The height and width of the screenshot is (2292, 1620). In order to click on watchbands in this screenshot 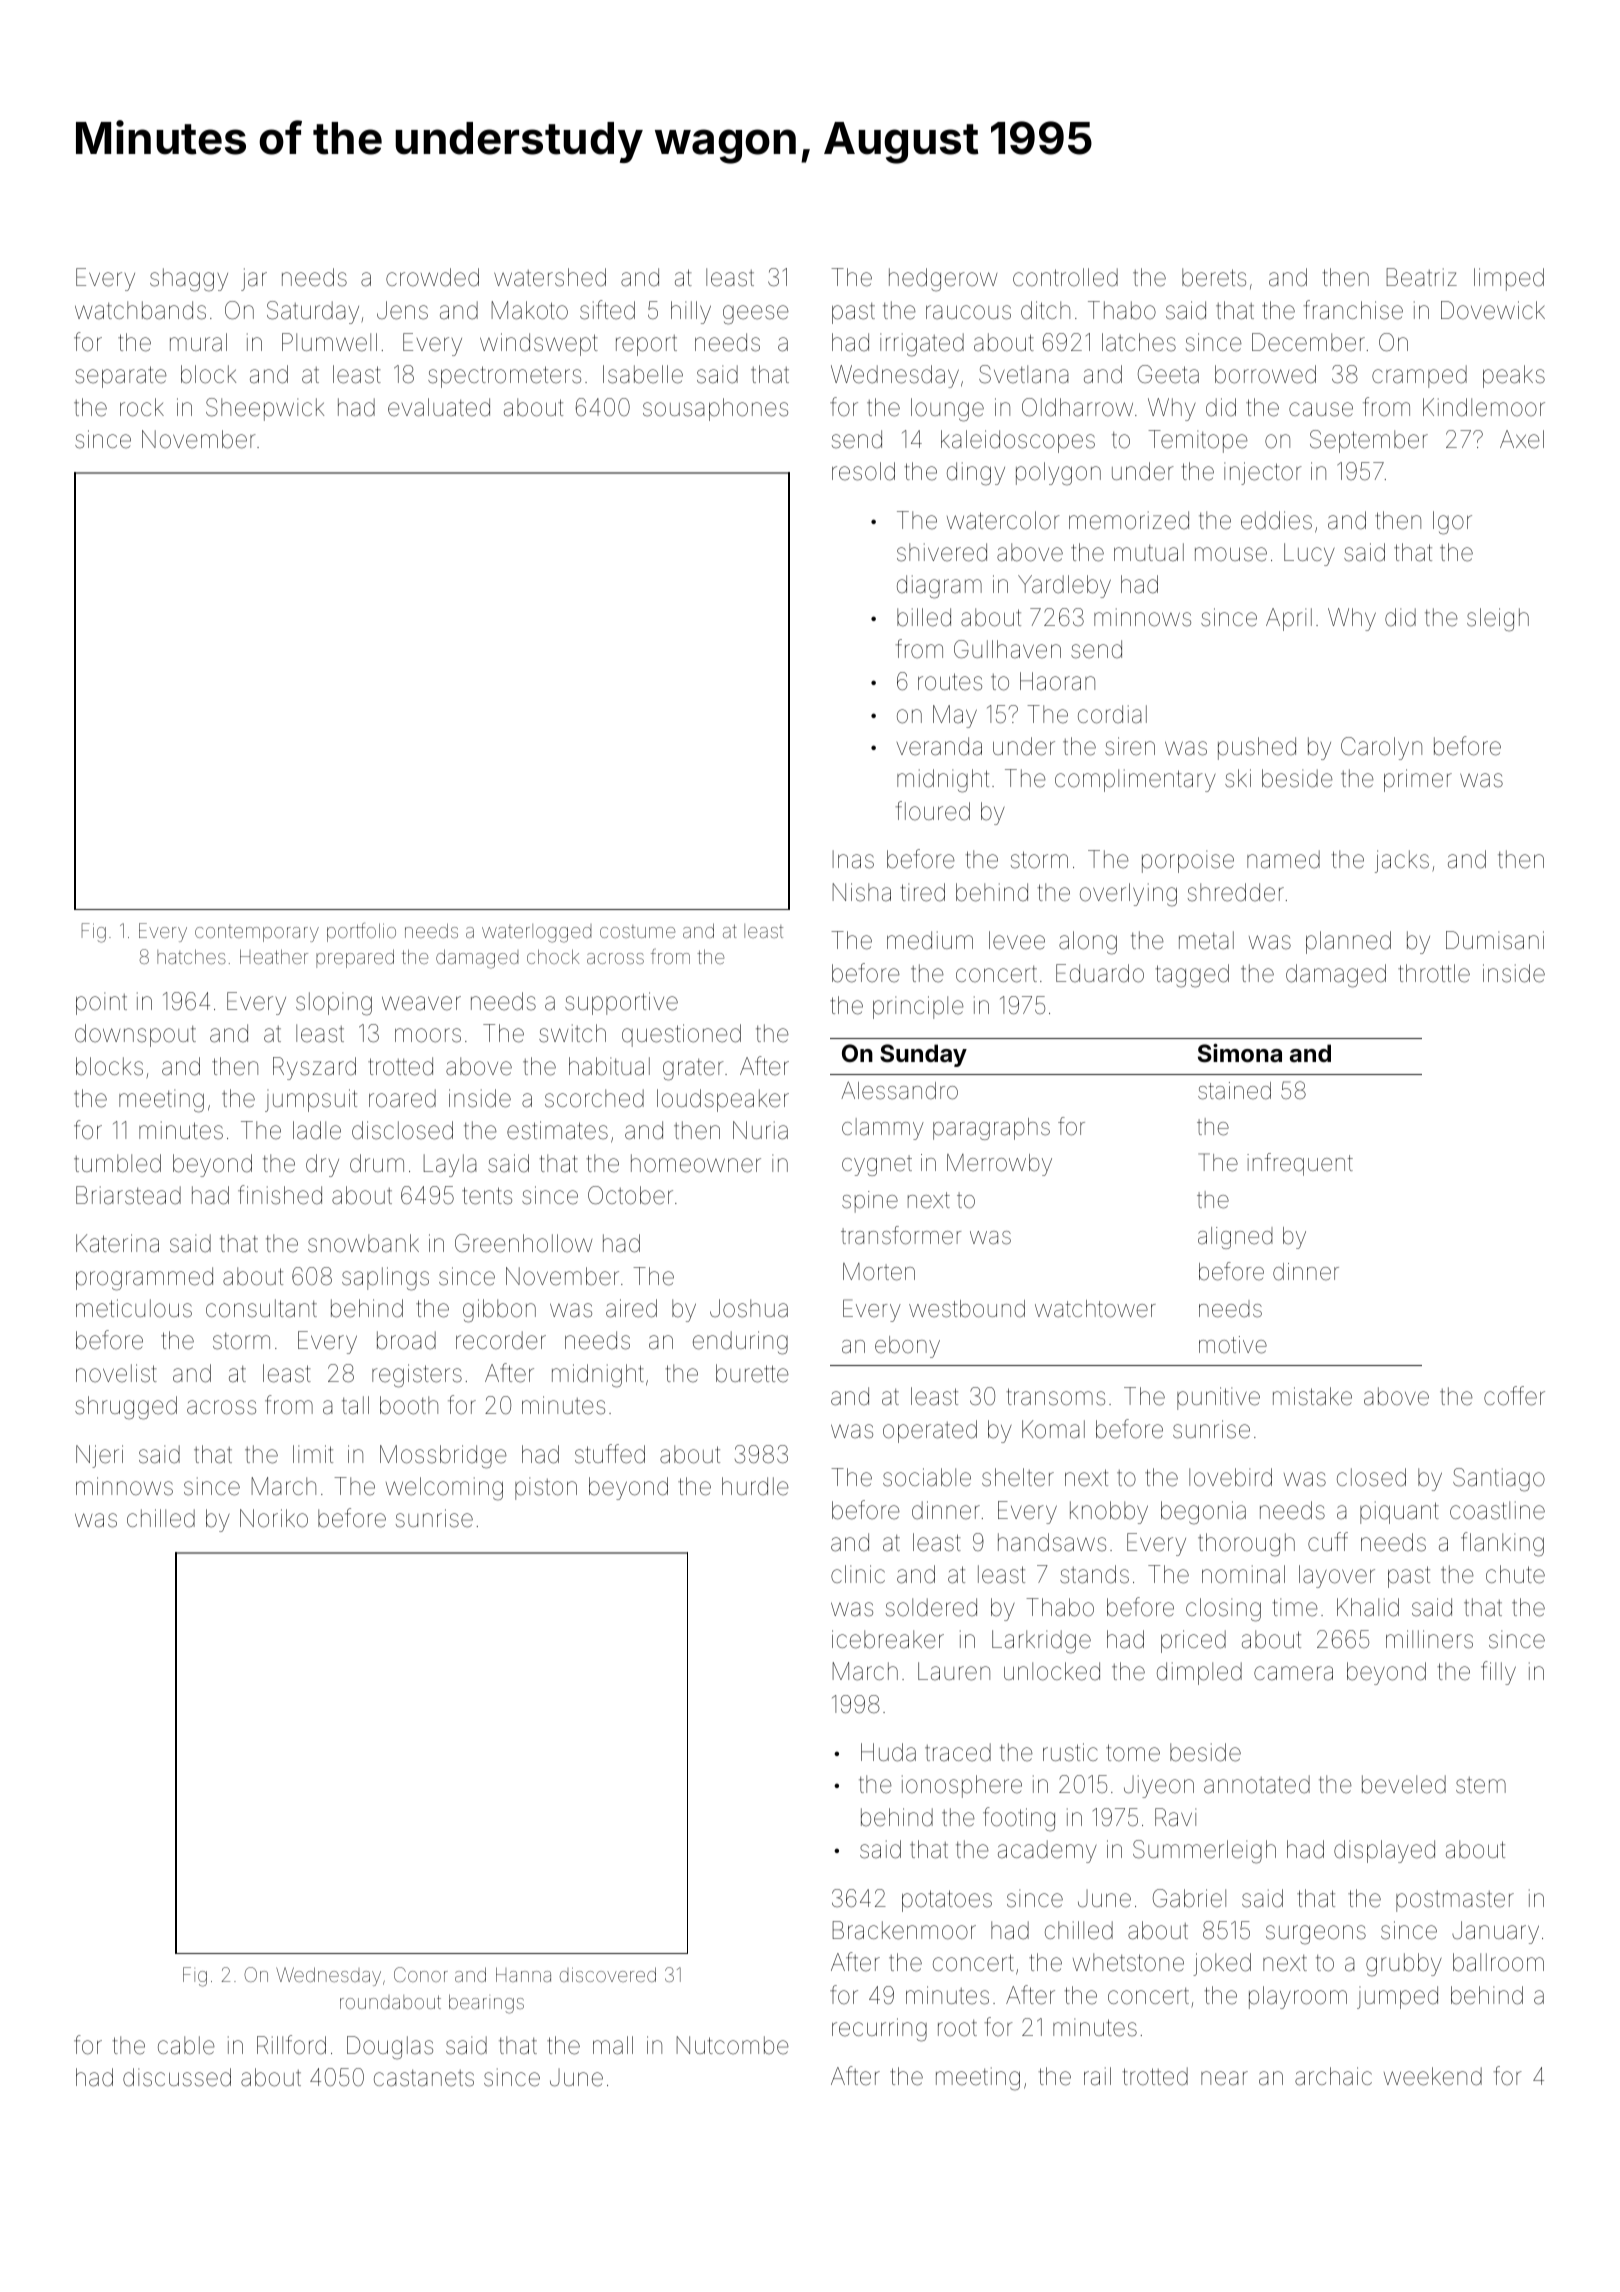, I will do `click(140, 310)`.
